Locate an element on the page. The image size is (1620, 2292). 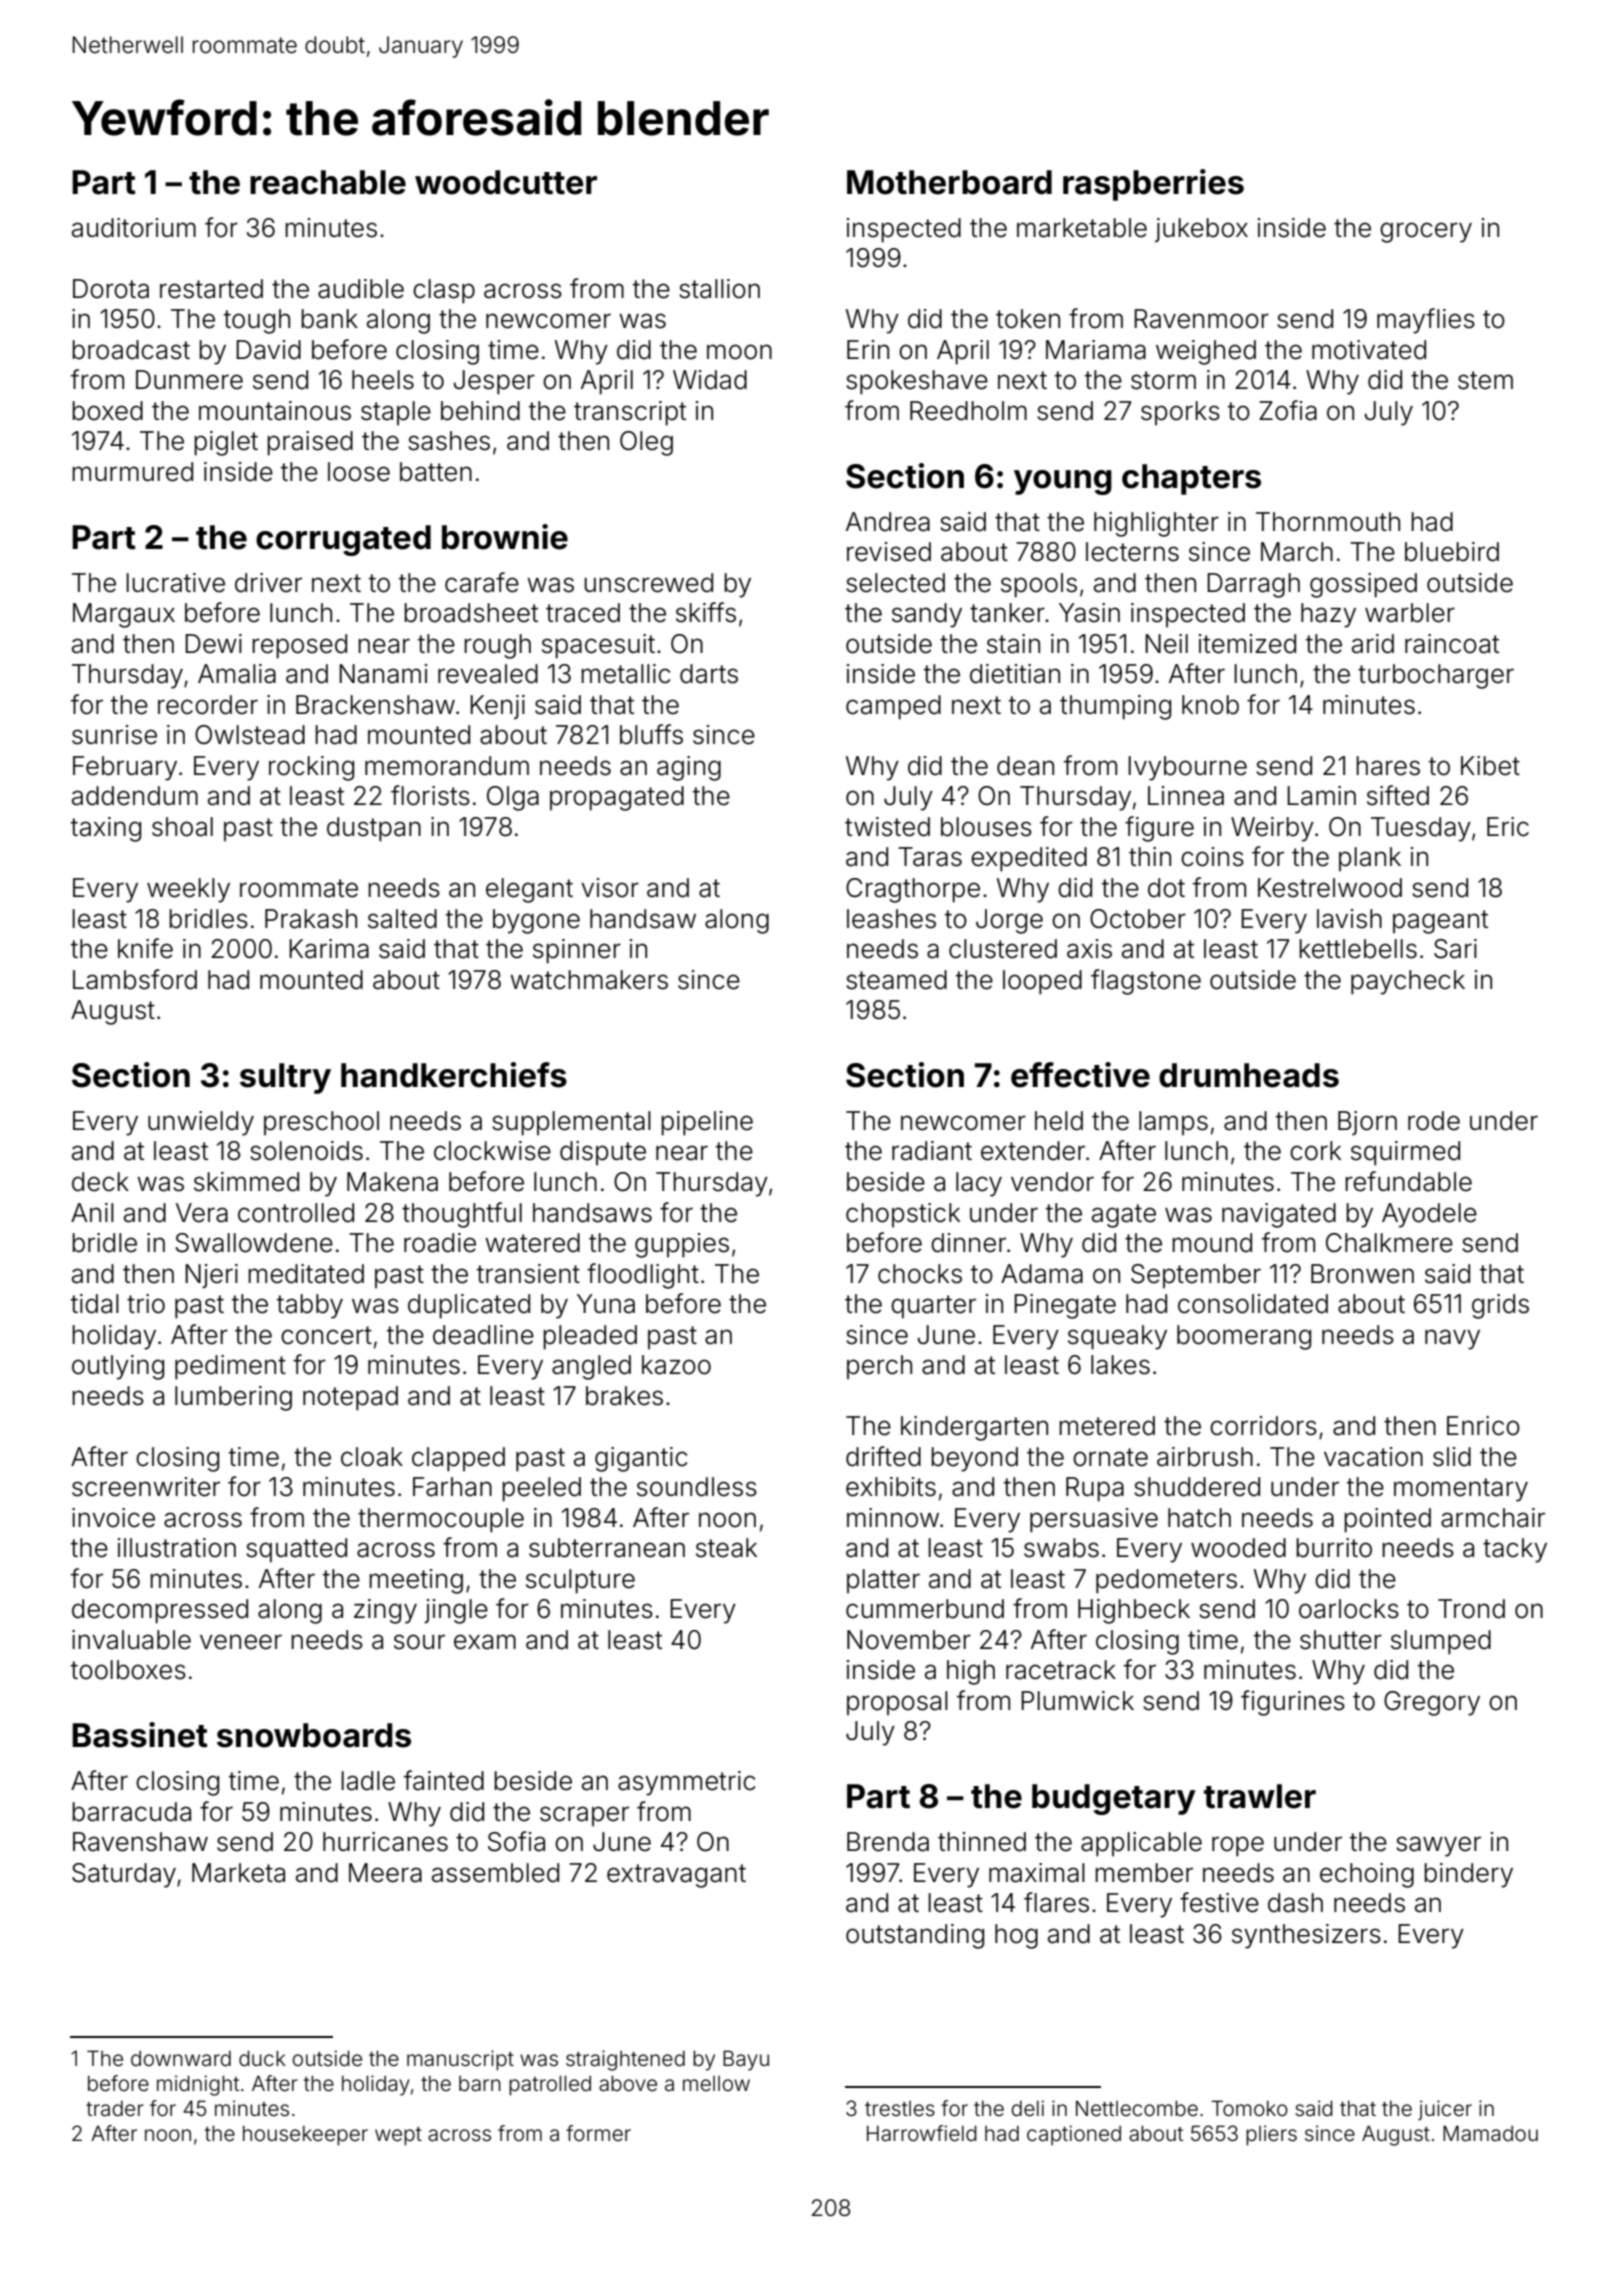
Prakash is located at coordinates (311, 919).
